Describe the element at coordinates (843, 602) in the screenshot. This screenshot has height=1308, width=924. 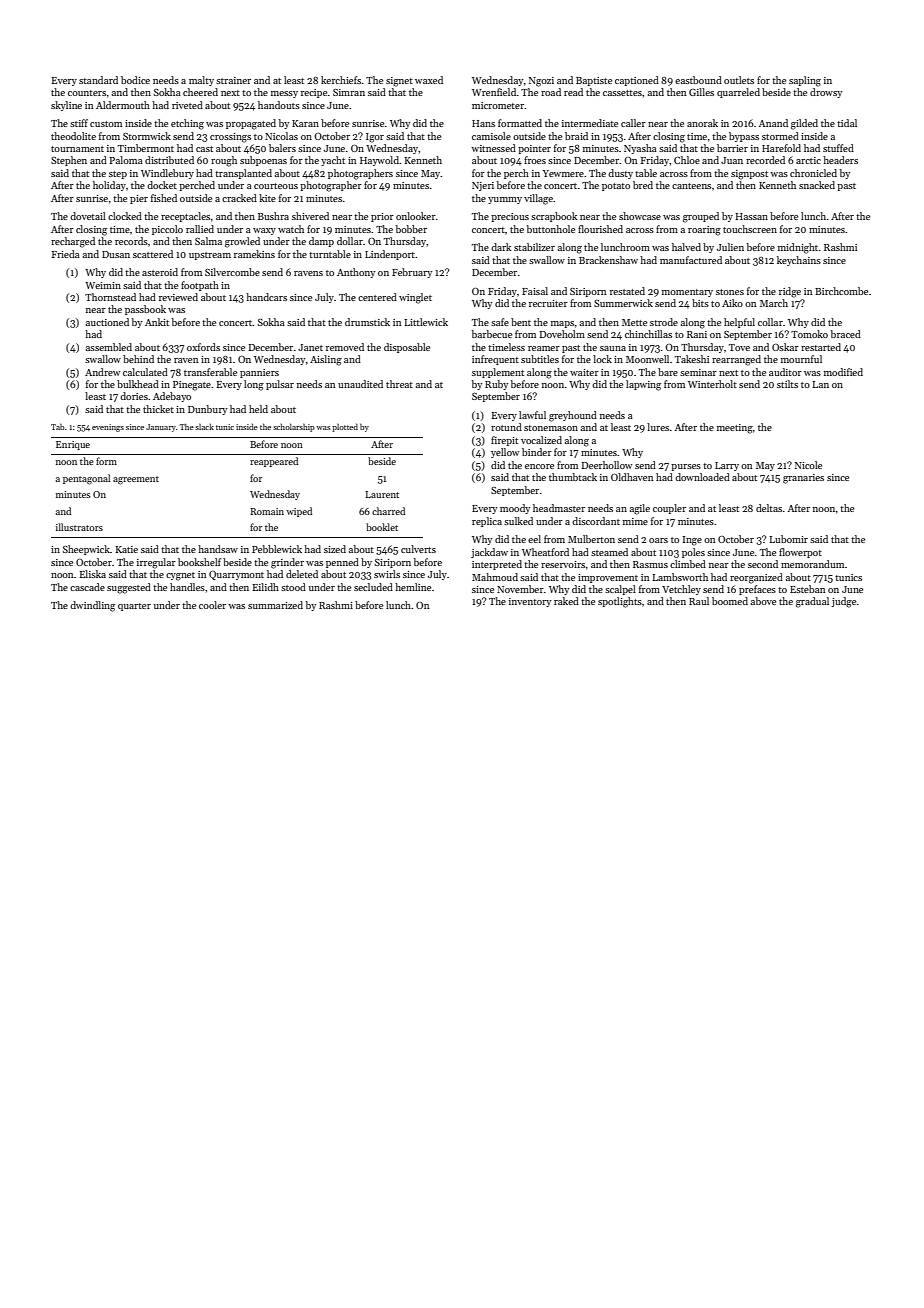
I see `judge` at that location.
